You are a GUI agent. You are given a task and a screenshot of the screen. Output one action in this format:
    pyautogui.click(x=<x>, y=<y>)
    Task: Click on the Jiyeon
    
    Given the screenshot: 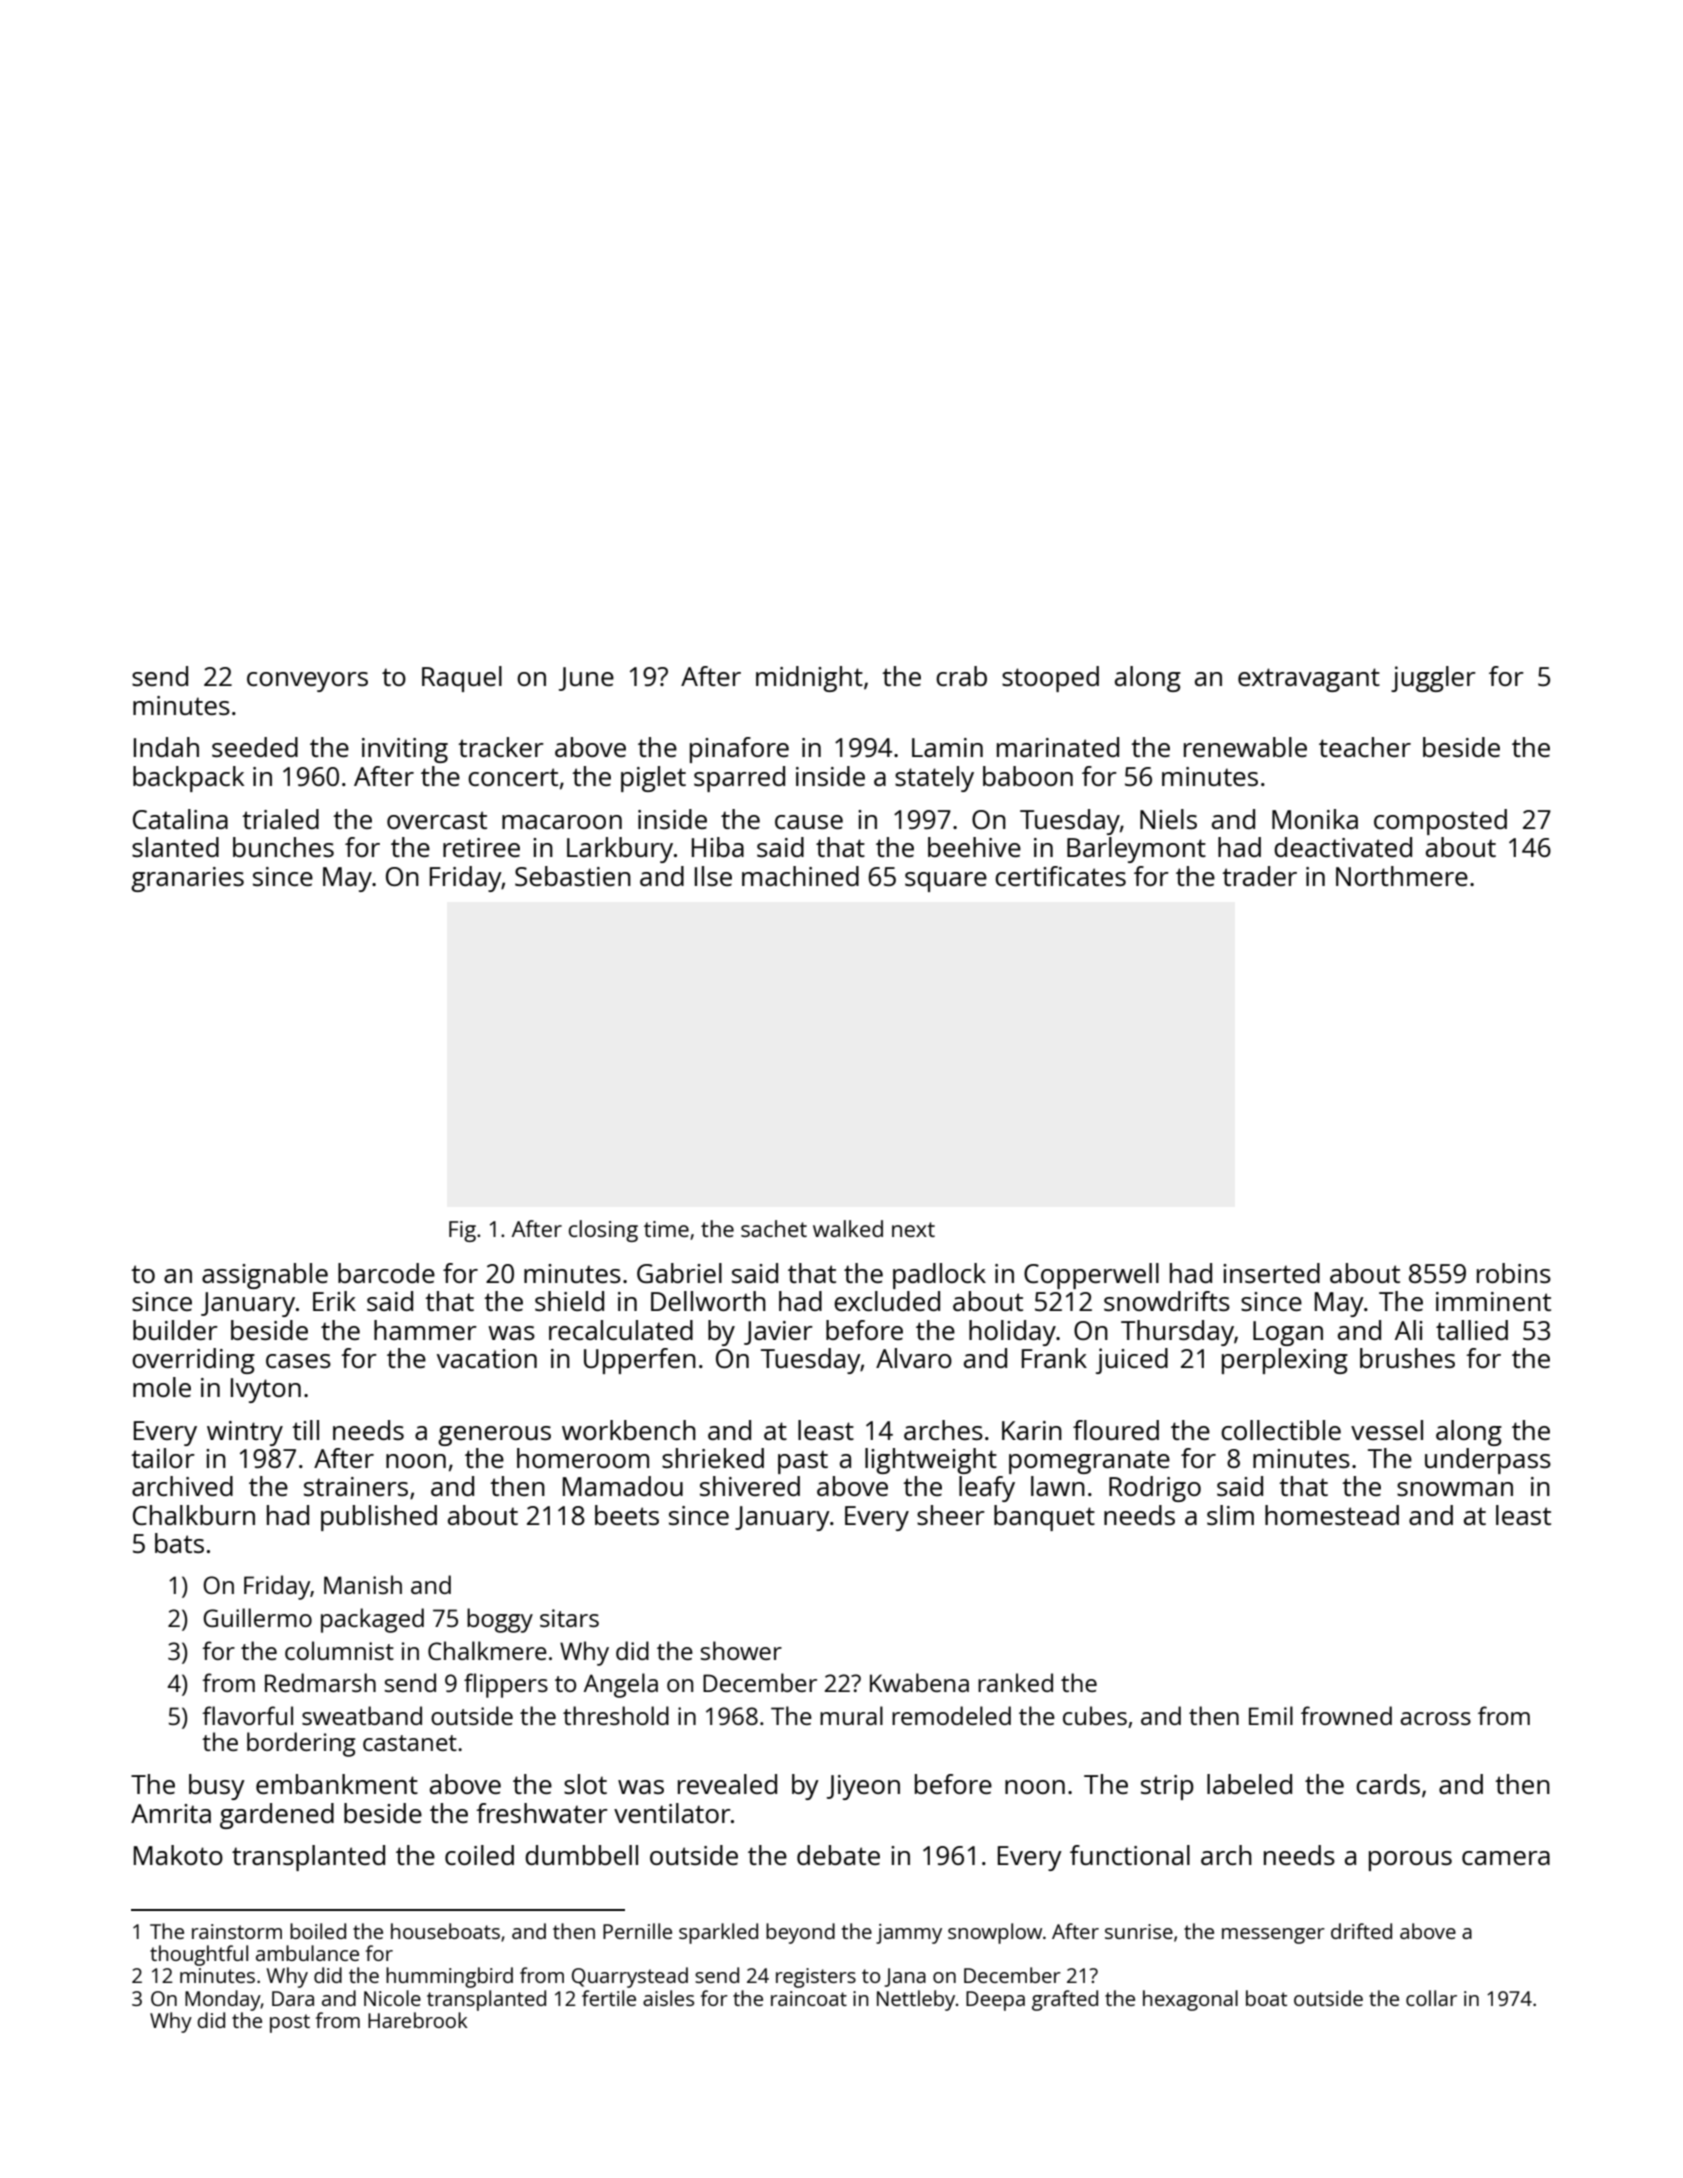 What is the action you would take?
    pyautogui.click(x=863, y=1787)
